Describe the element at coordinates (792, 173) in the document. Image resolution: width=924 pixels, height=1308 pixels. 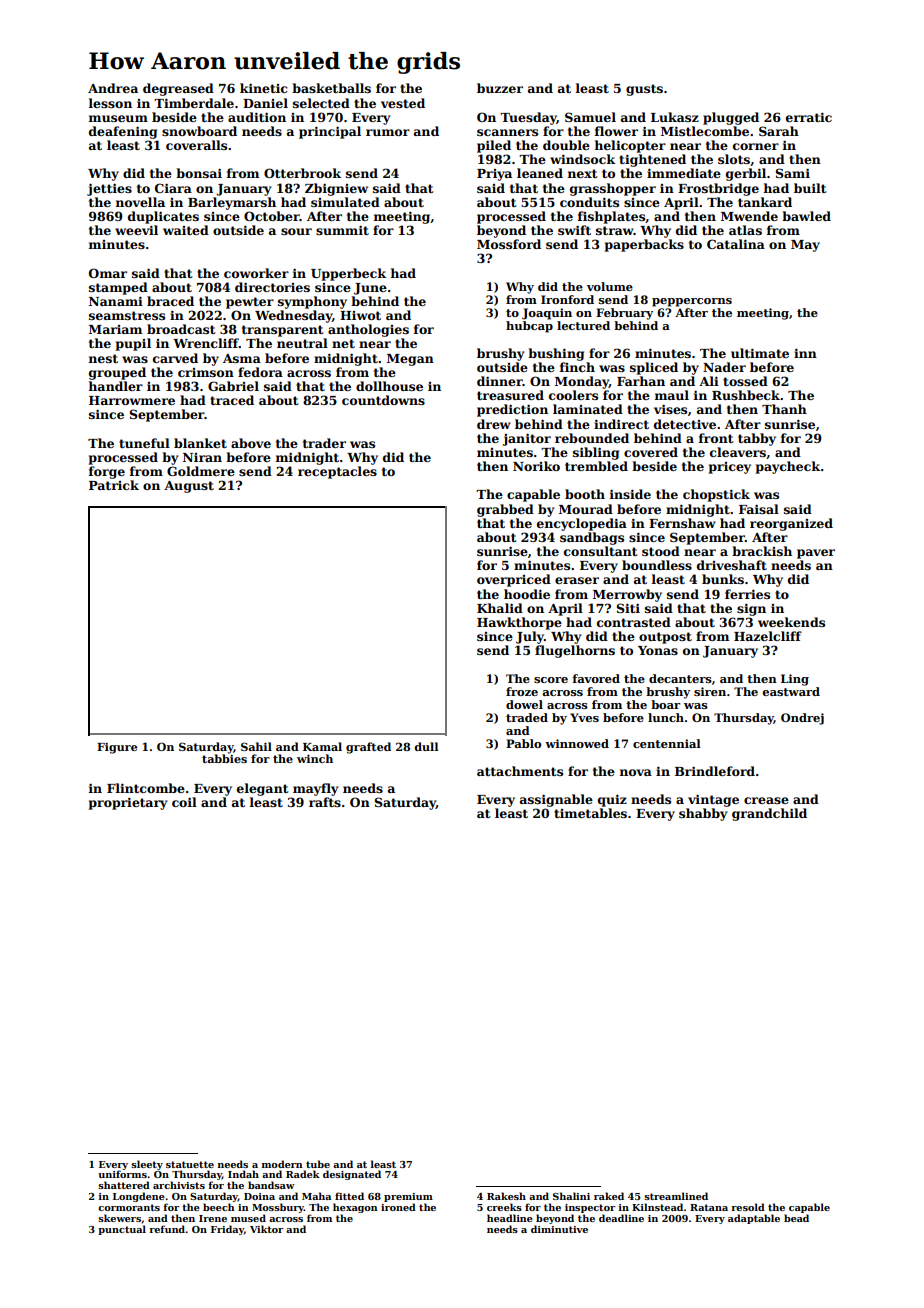
I see `Sami` at that location.
